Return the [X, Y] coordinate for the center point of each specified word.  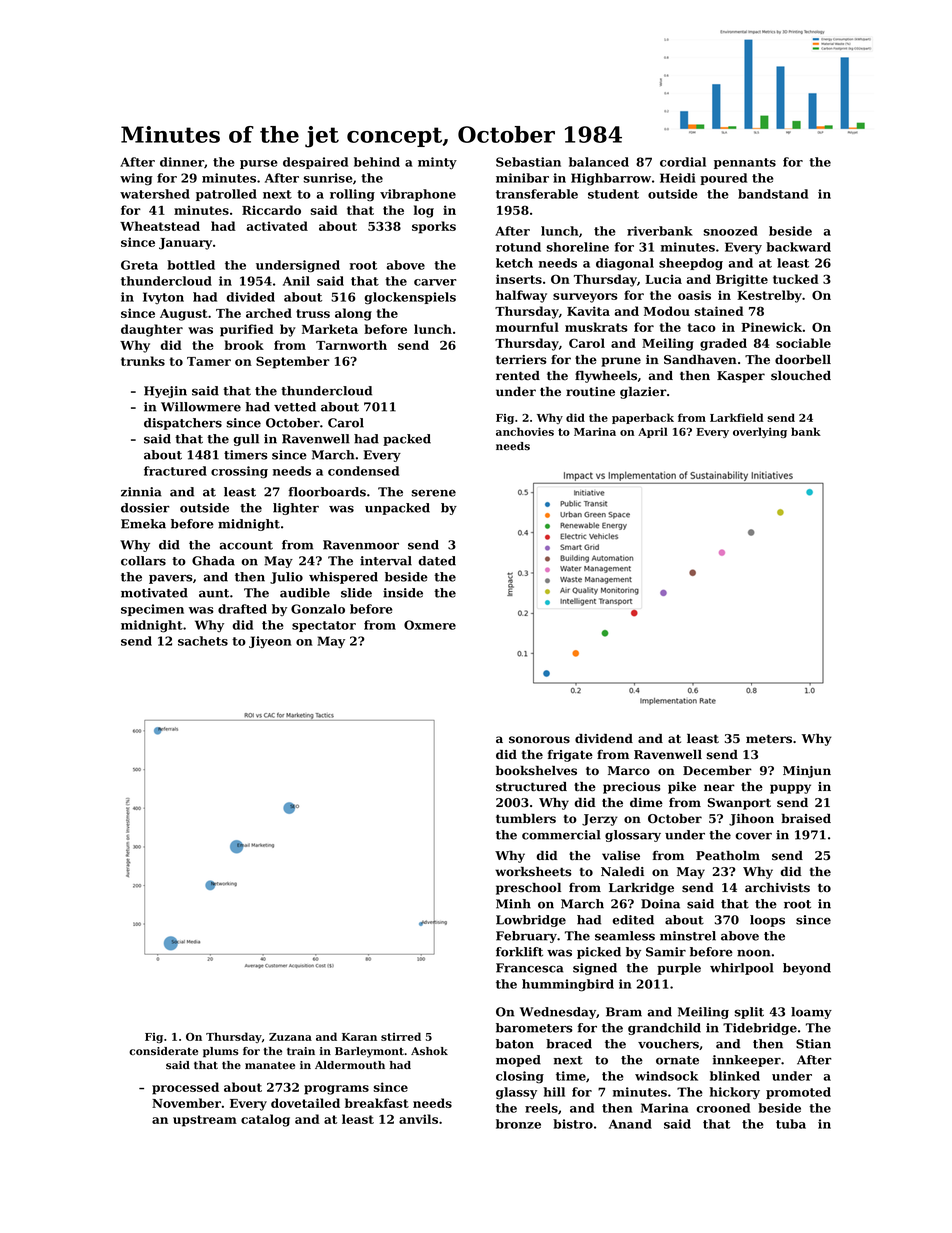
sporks [434, 227]
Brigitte [742, 280]
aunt [214, 593]
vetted [295, 407]
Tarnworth [351, 345]
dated [437, 561]
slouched [801, 376]
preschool [528, 889]
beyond [807, 969]
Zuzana [290, 1037]
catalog [265, 1120]
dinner [182, 162]
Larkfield [736, 417]
